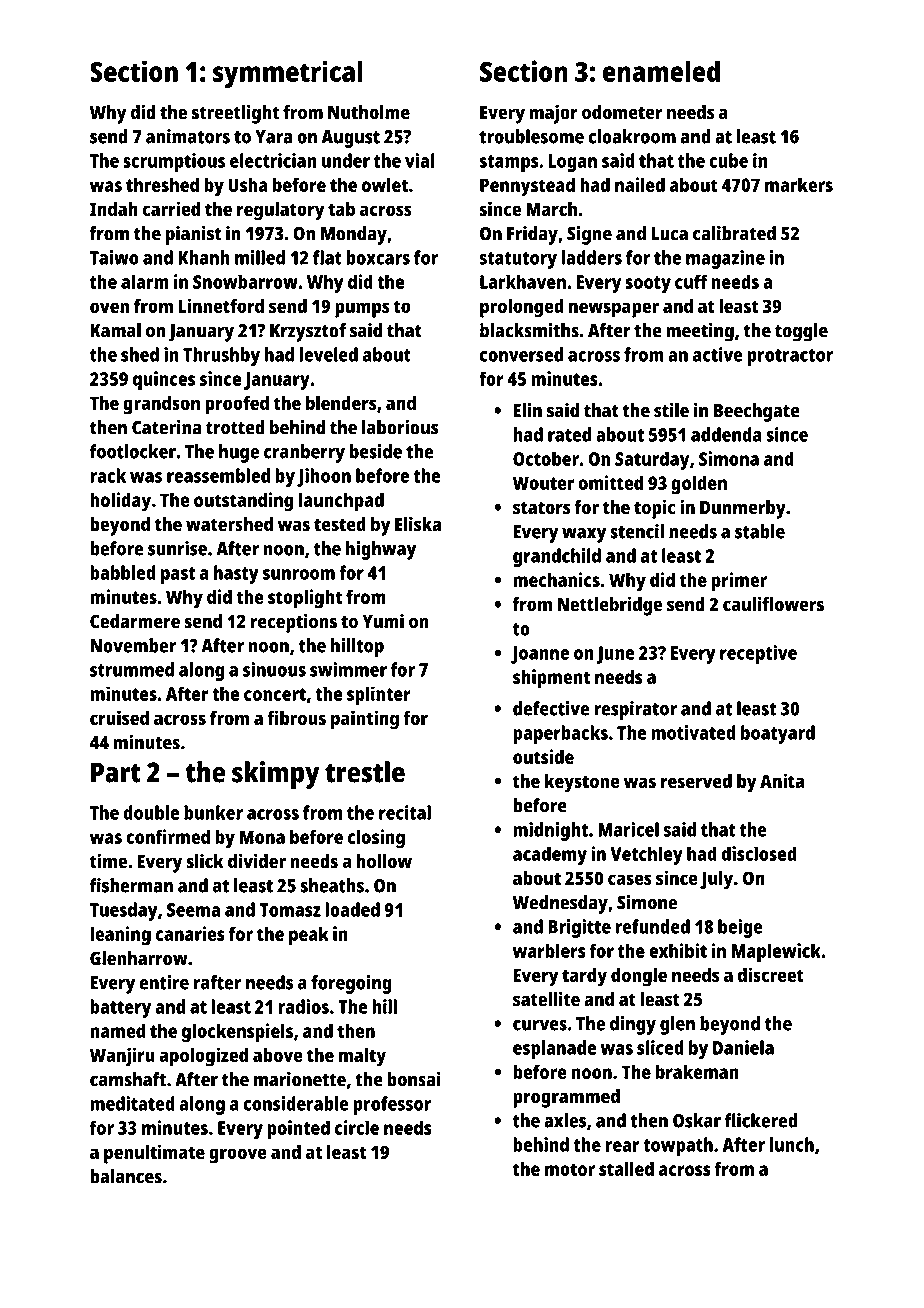  I want to click on midnight, so click(550, 831).
